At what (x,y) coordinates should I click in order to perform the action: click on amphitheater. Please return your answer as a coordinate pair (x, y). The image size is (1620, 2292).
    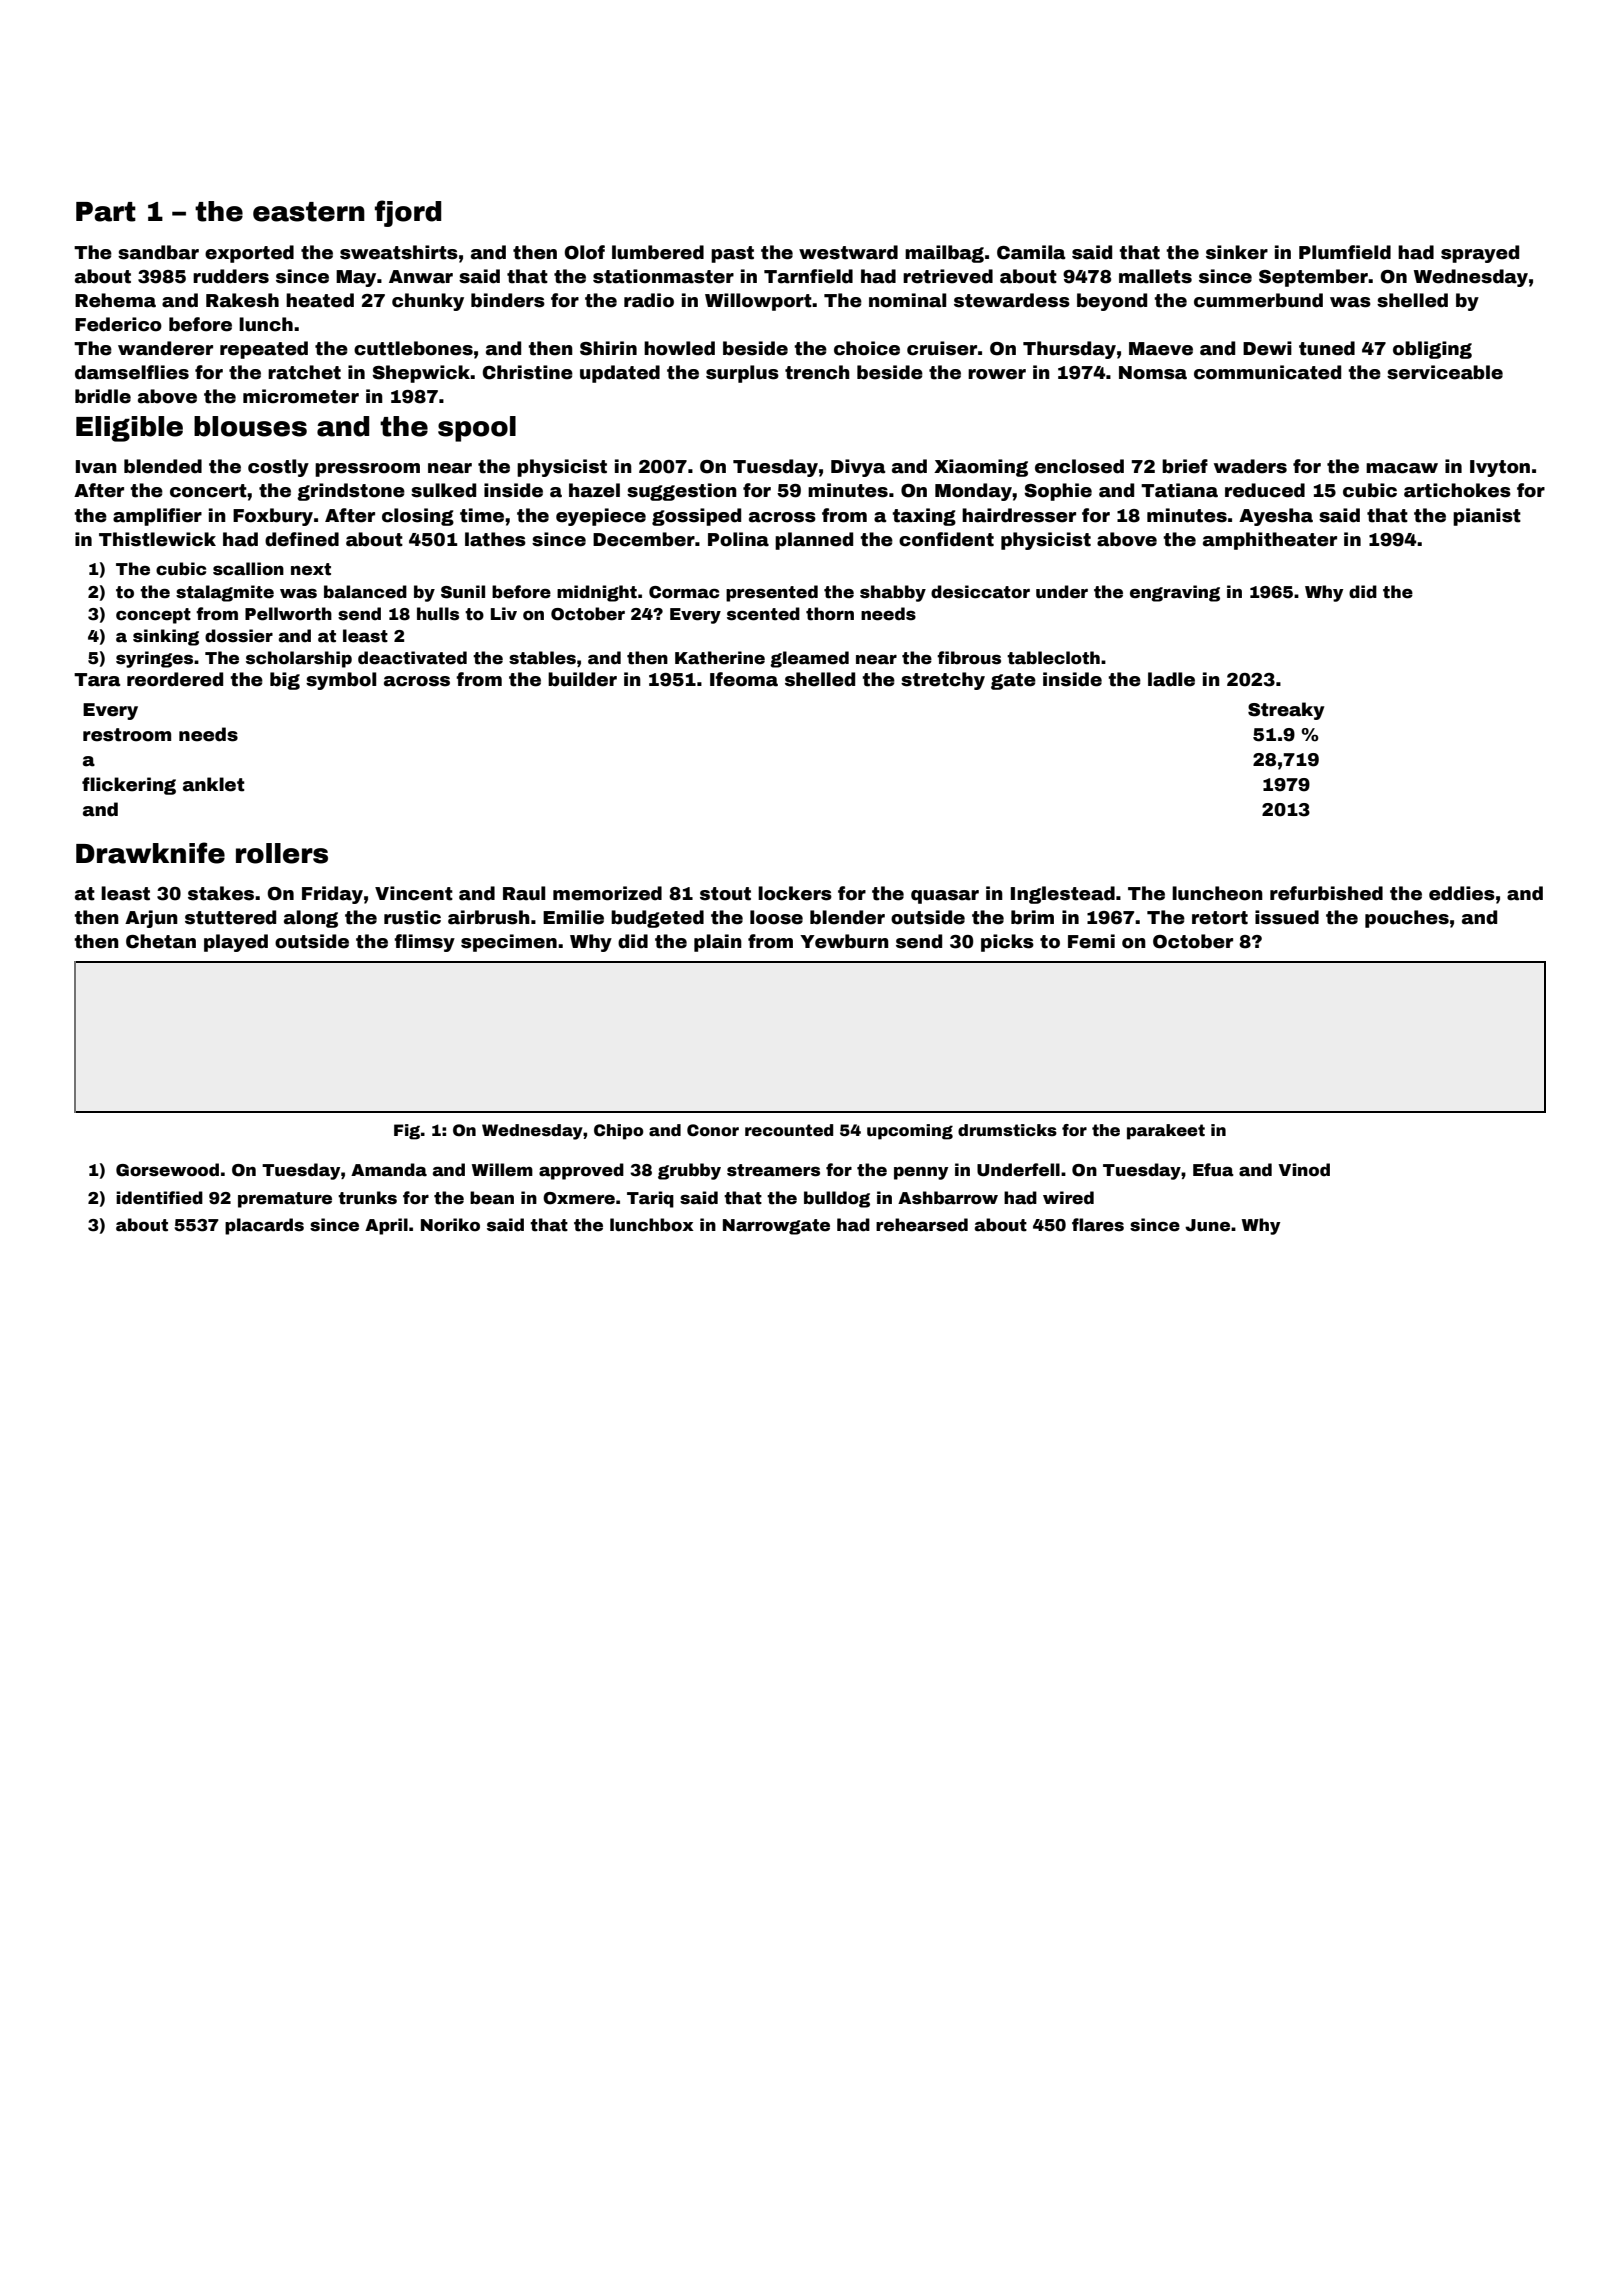
    Looking at the image, I should click on (1270, 541).
